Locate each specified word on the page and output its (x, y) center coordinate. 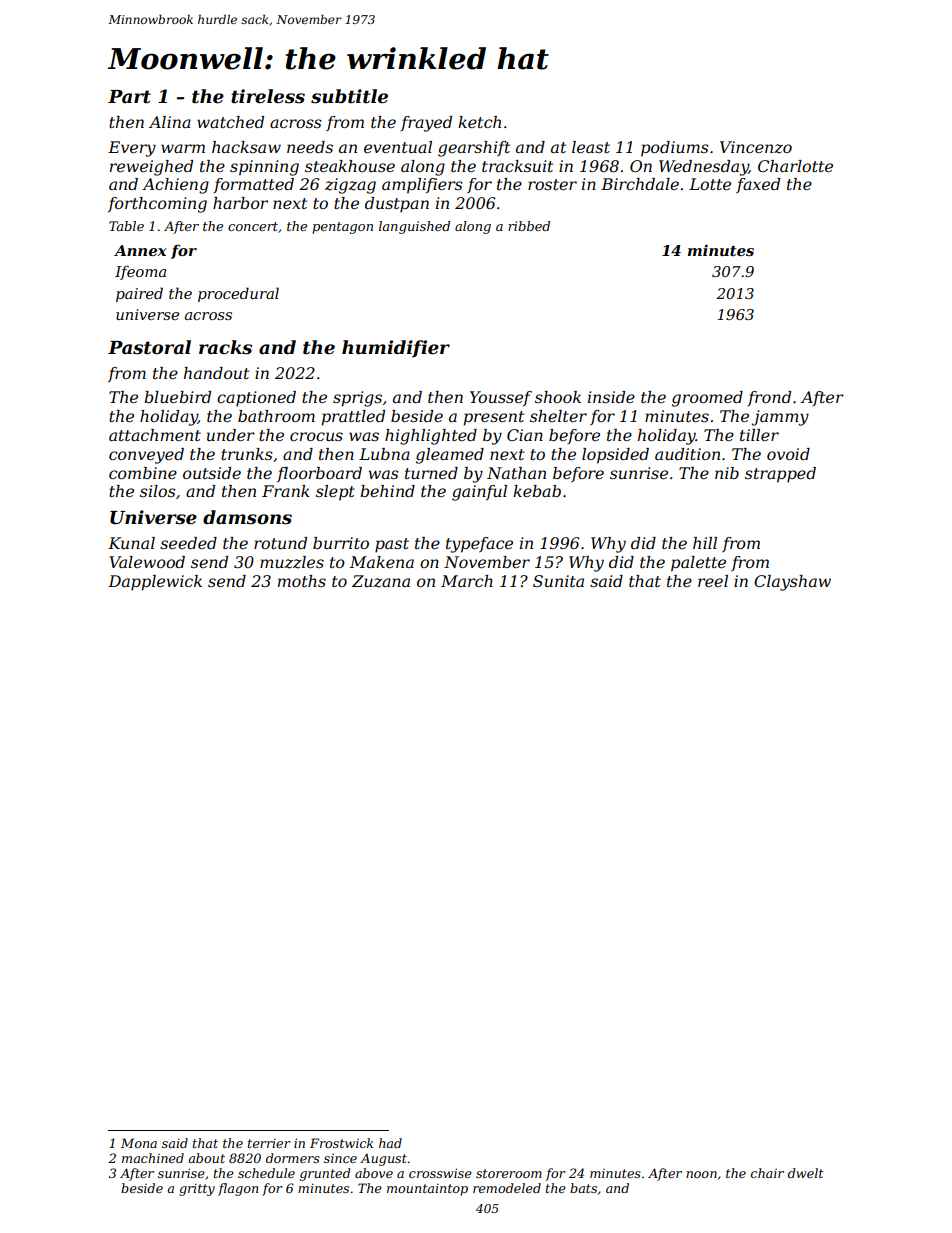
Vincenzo (756, 147)
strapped (780, 475)
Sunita (558, 581)
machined (153, 1158)
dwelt (806, 1173)
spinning (264, 168)
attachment (155, 435)
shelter (558, 416)
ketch (479, 122)
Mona (139, 1143)
